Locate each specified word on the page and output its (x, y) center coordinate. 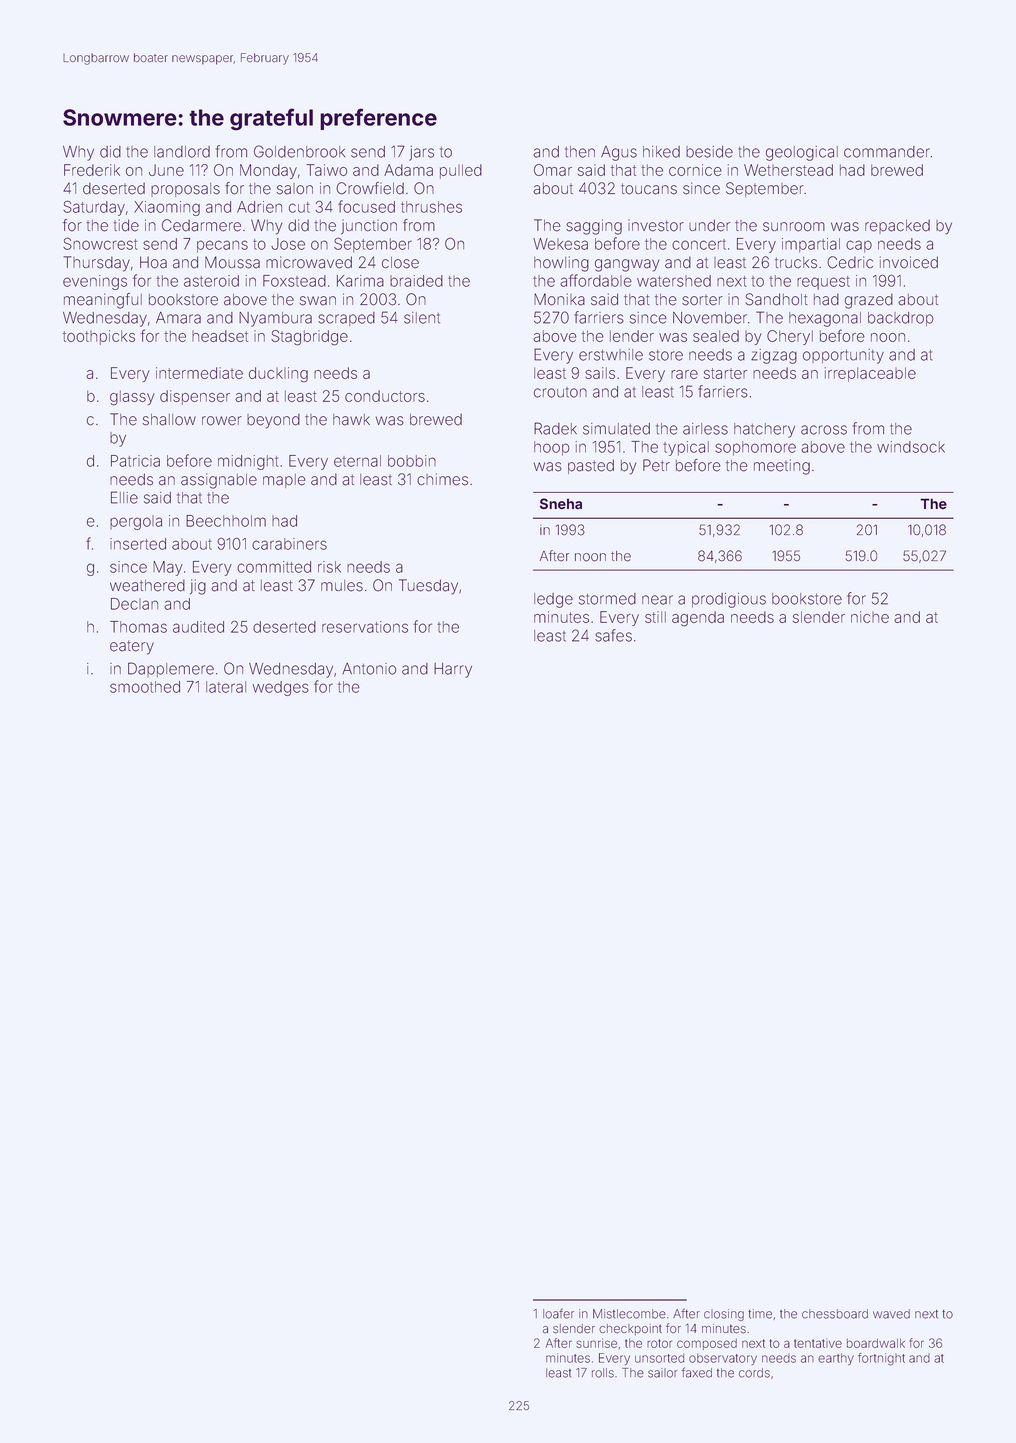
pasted (591, 466)
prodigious (729, 600)
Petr (656, 465)
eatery (132, 647)
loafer (558, 1313)
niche (870, 617)
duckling (278, 375)
